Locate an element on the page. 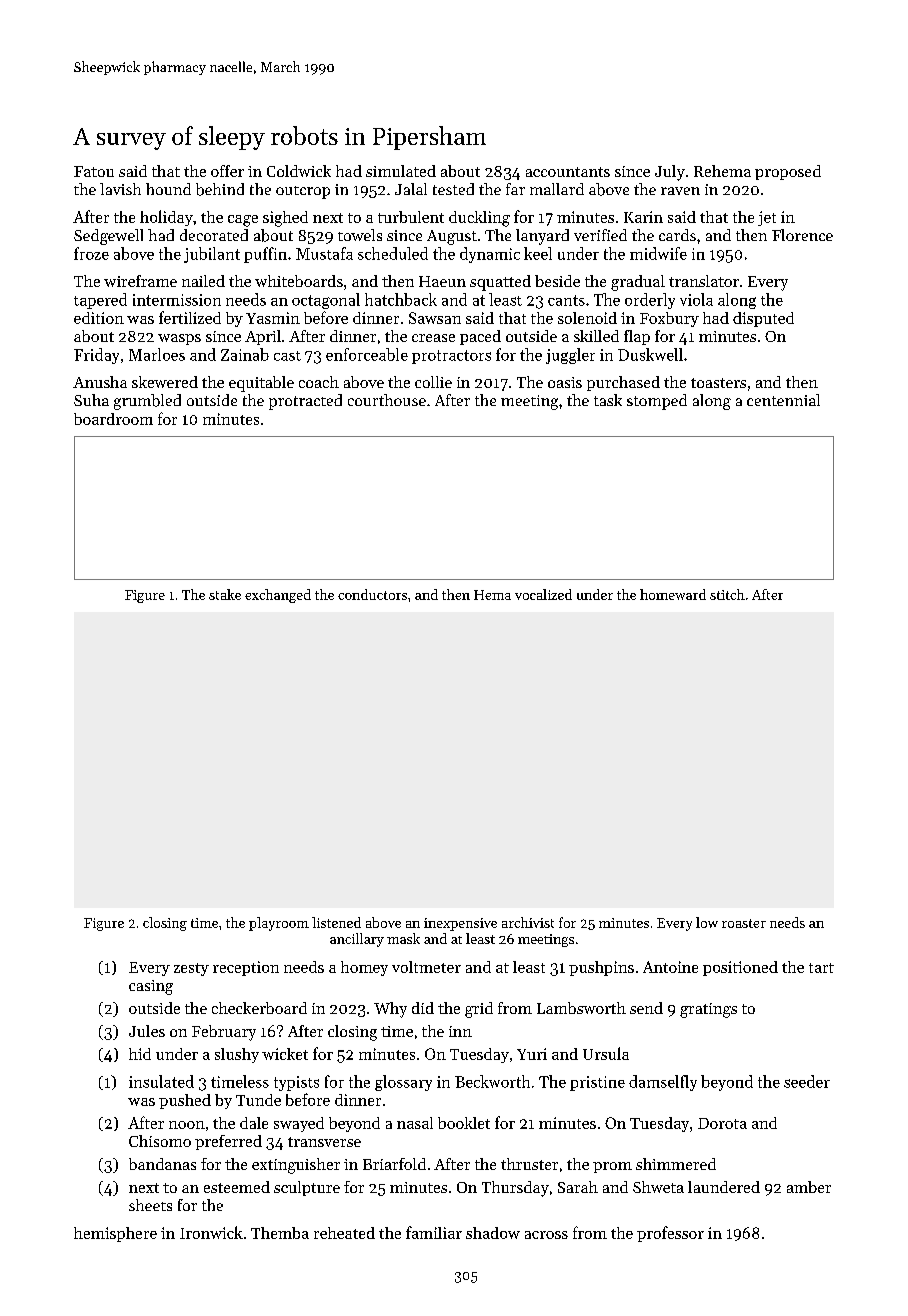 This document has width=908, height=1316. toasters is located at coordinates (718, 383).
